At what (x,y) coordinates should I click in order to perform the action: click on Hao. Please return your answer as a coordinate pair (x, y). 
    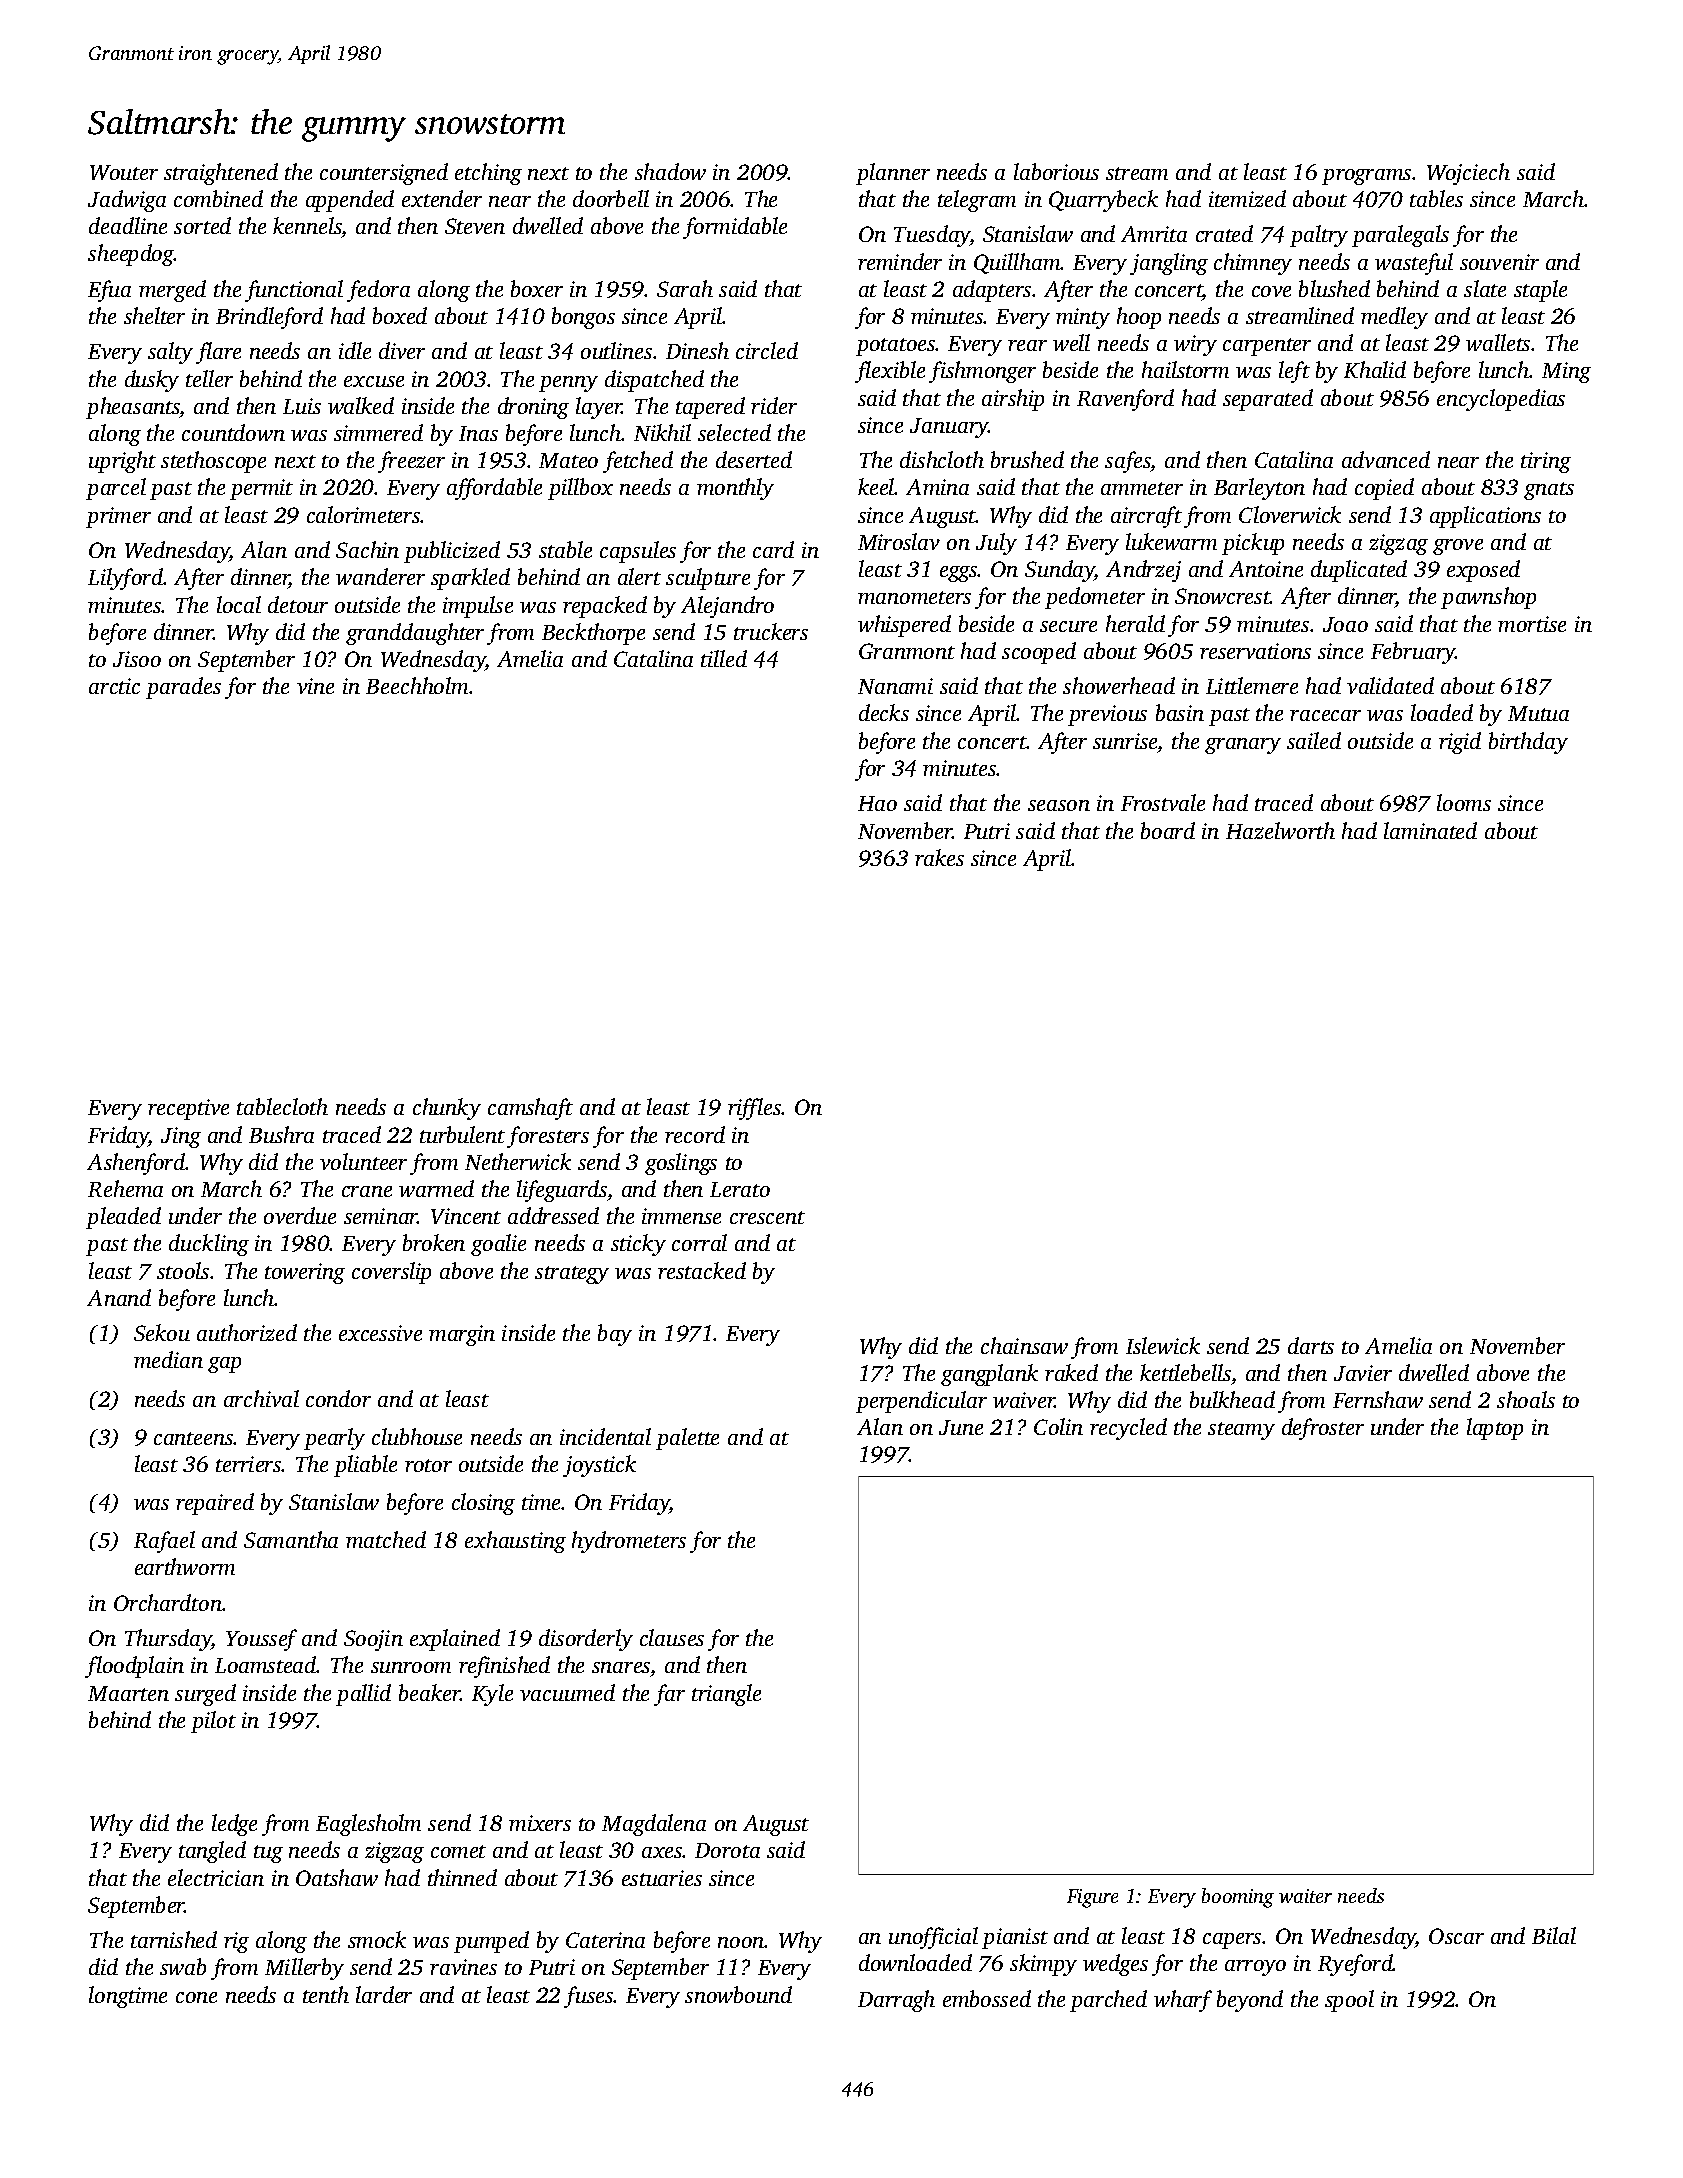
    Looking at the image, I should click on (877, 803).
